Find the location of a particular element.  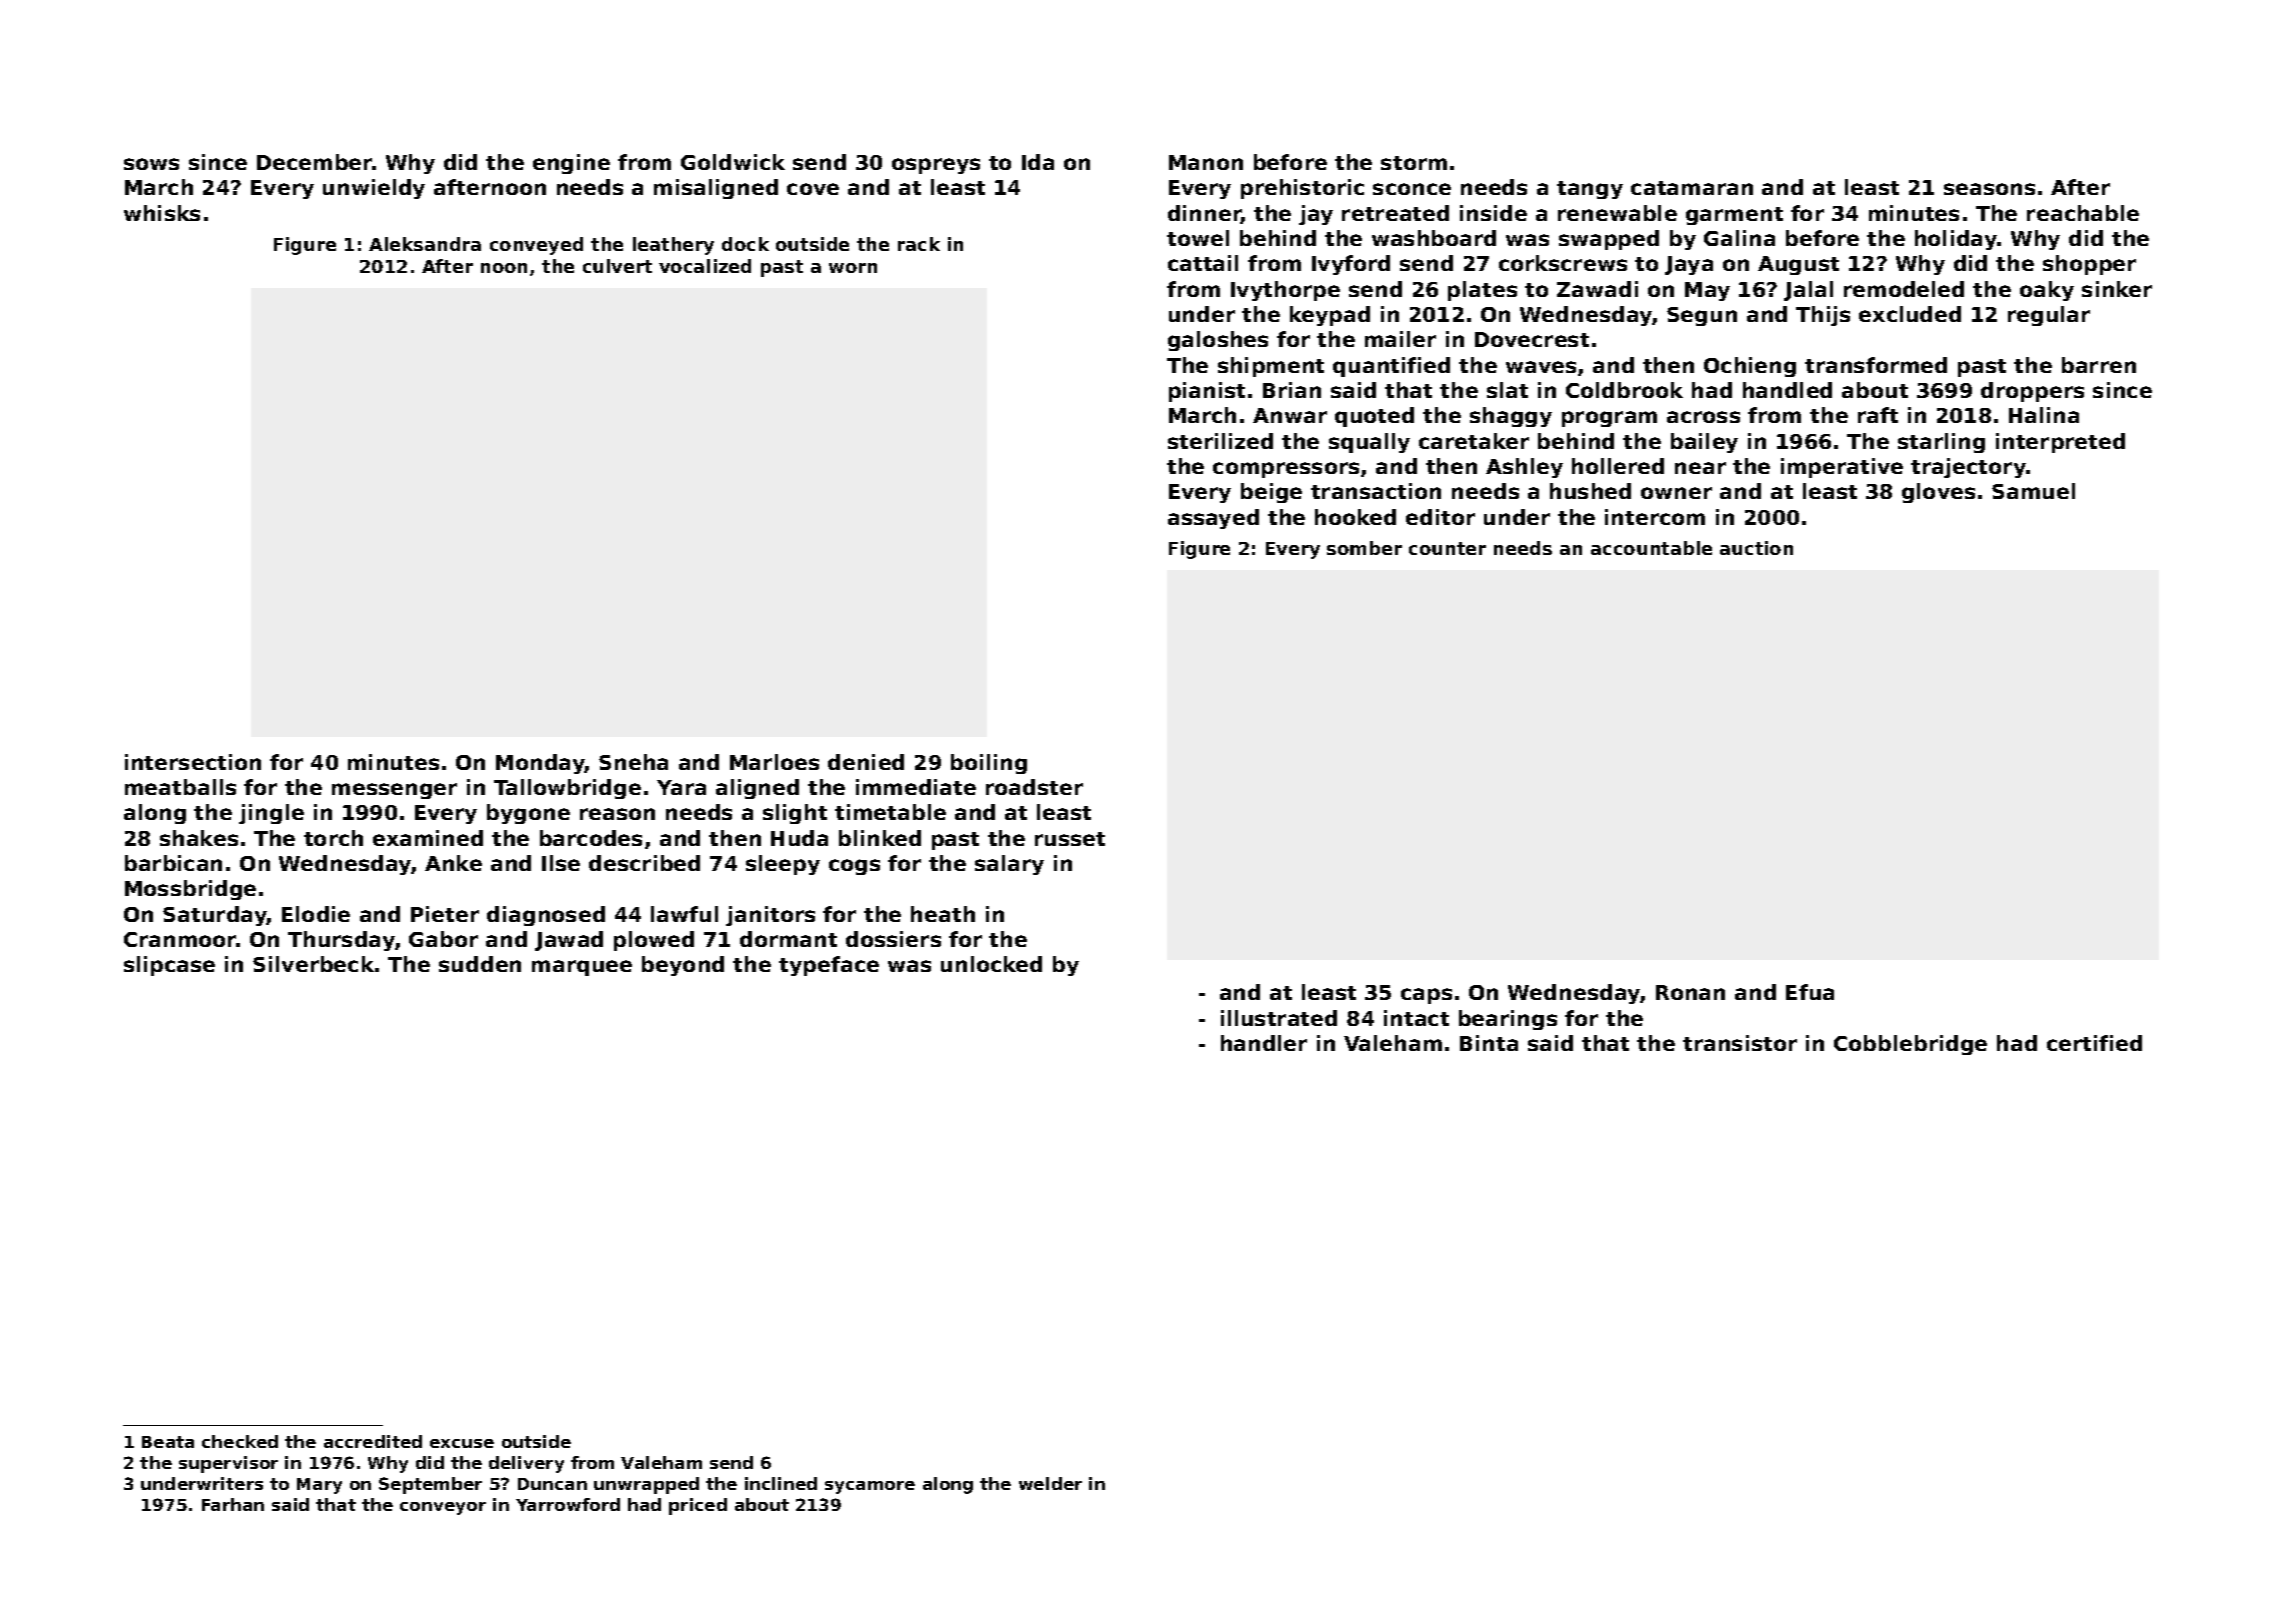

Tallowbridge is located at coordinates (567, 789).
